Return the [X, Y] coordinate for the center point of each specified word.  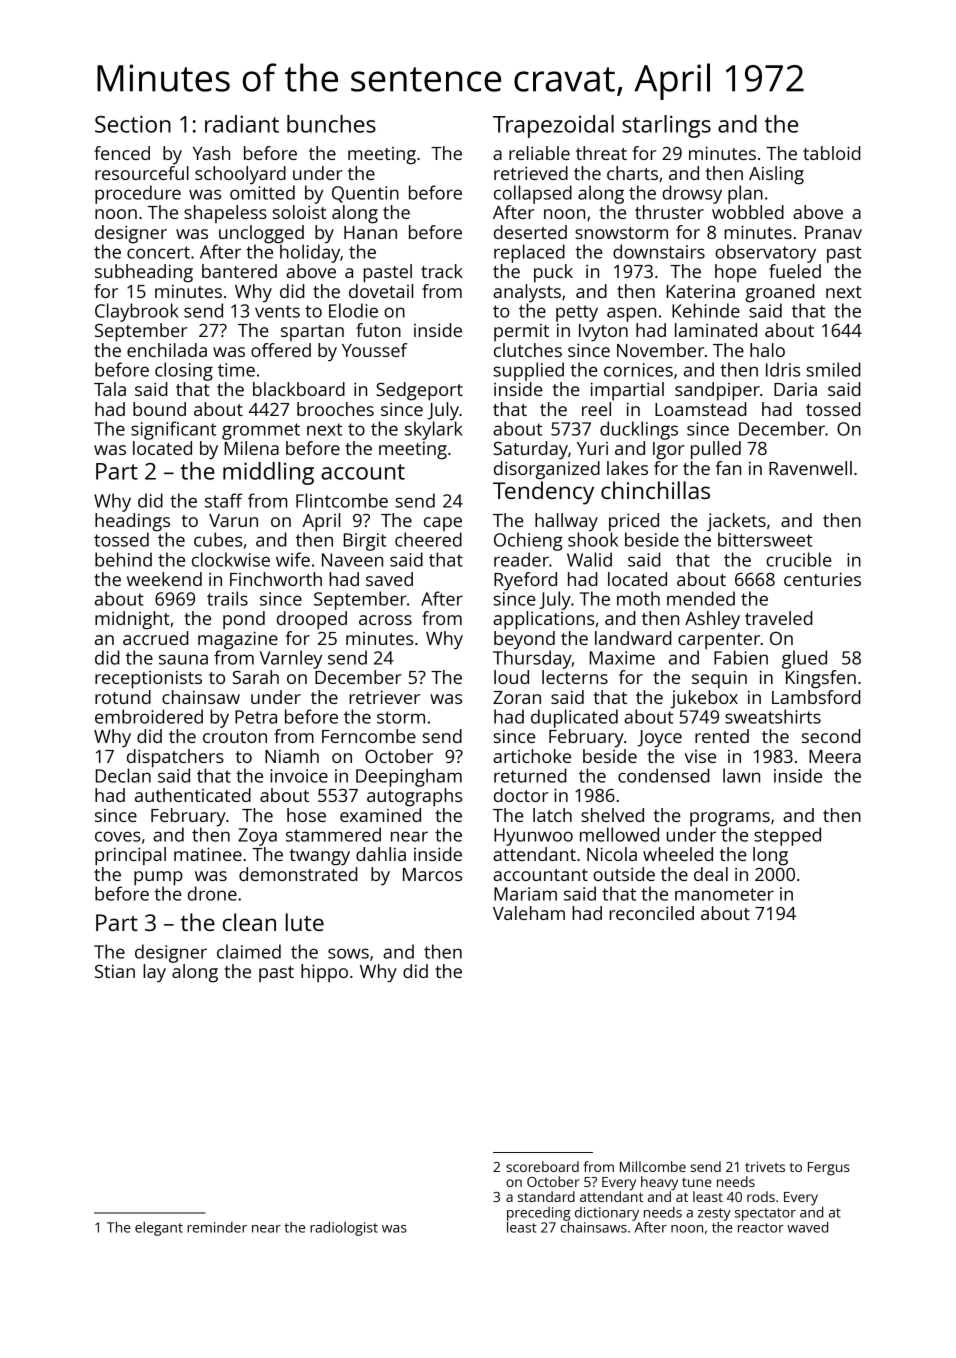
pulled [716, 450]
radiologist [344, 1229]
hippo [324, 973]
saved [389, 579]
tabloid [831, 153]
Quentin [365, 194]
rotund [123, 697]
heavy [659, 1183]
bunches [331, 124]
